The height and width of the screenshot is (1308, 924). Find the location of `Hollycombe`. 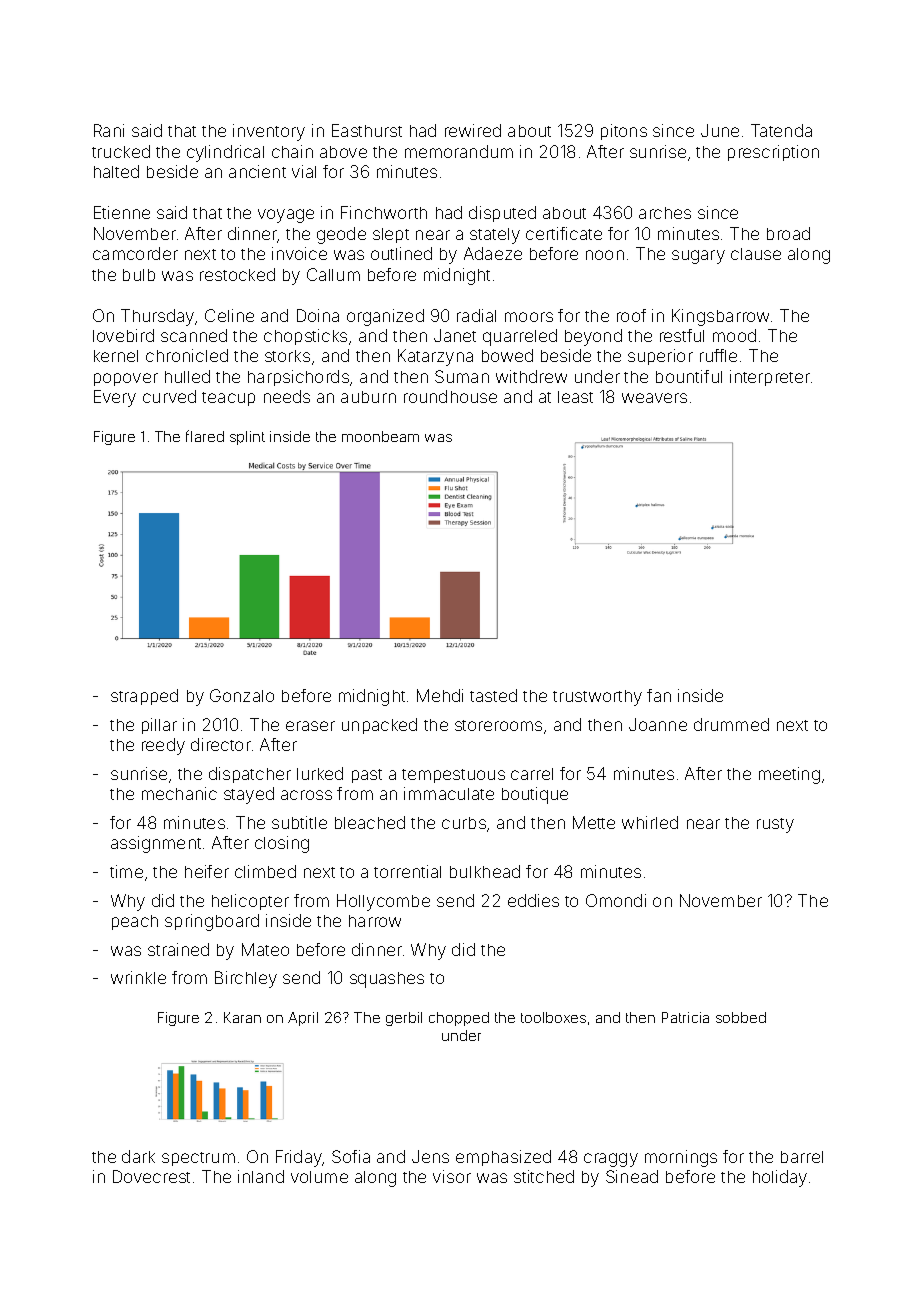

Hollycombe is located at coordinates (383, 902).
